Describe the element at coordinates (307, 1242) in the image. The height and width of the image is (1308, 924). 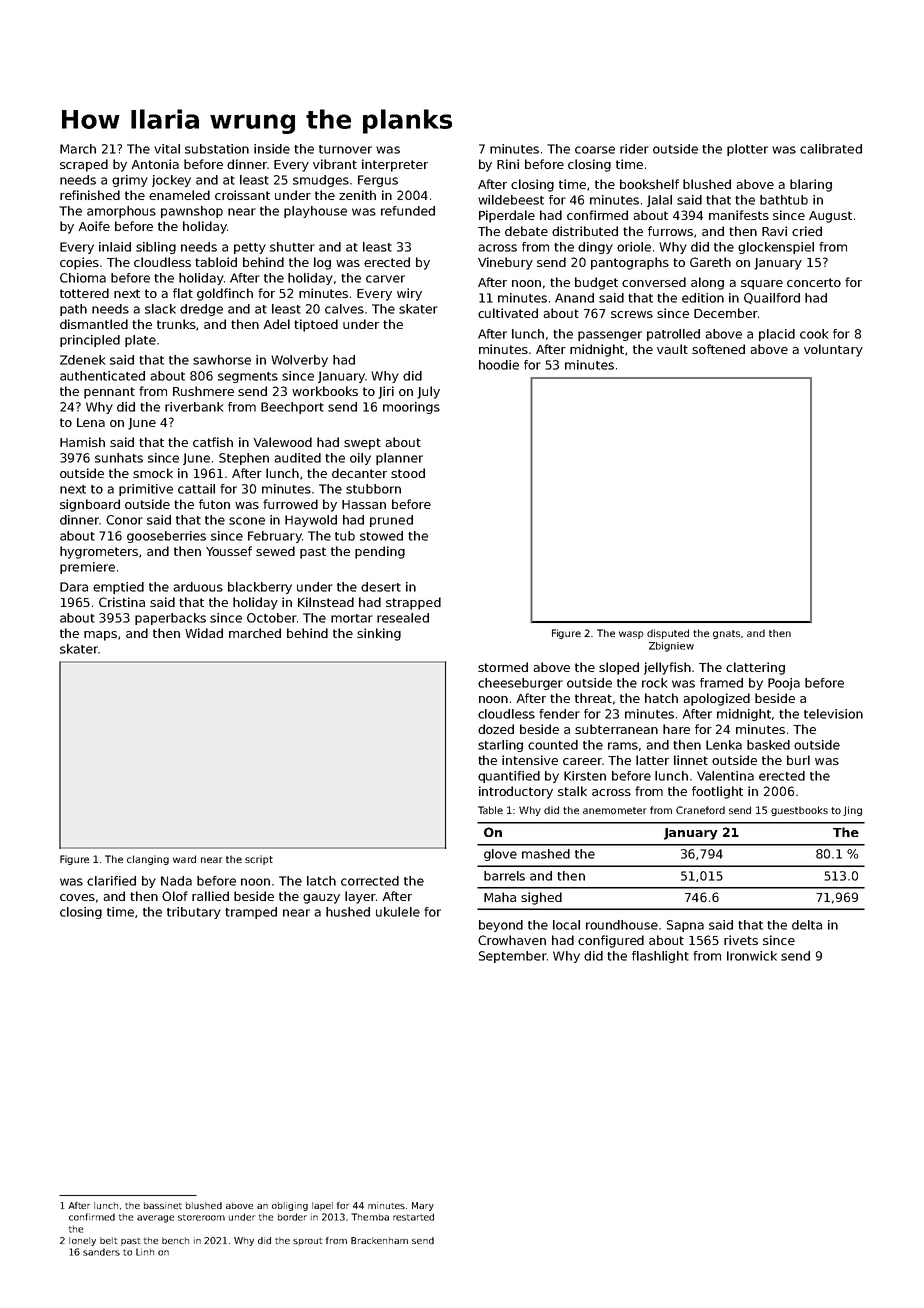
I see `sprout` at that location.
